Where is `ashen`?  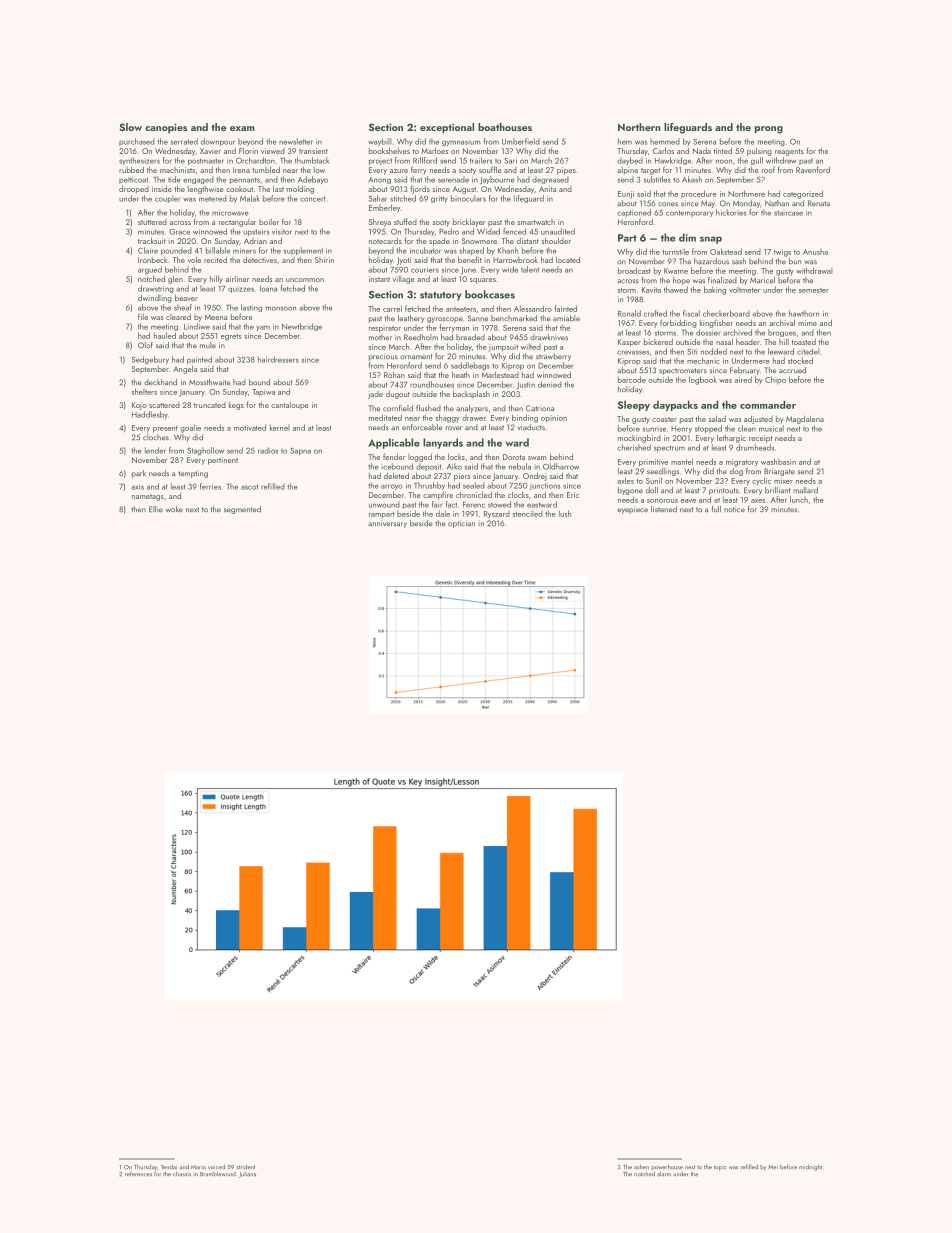
ashen is located at coordinates (641, 1166).
